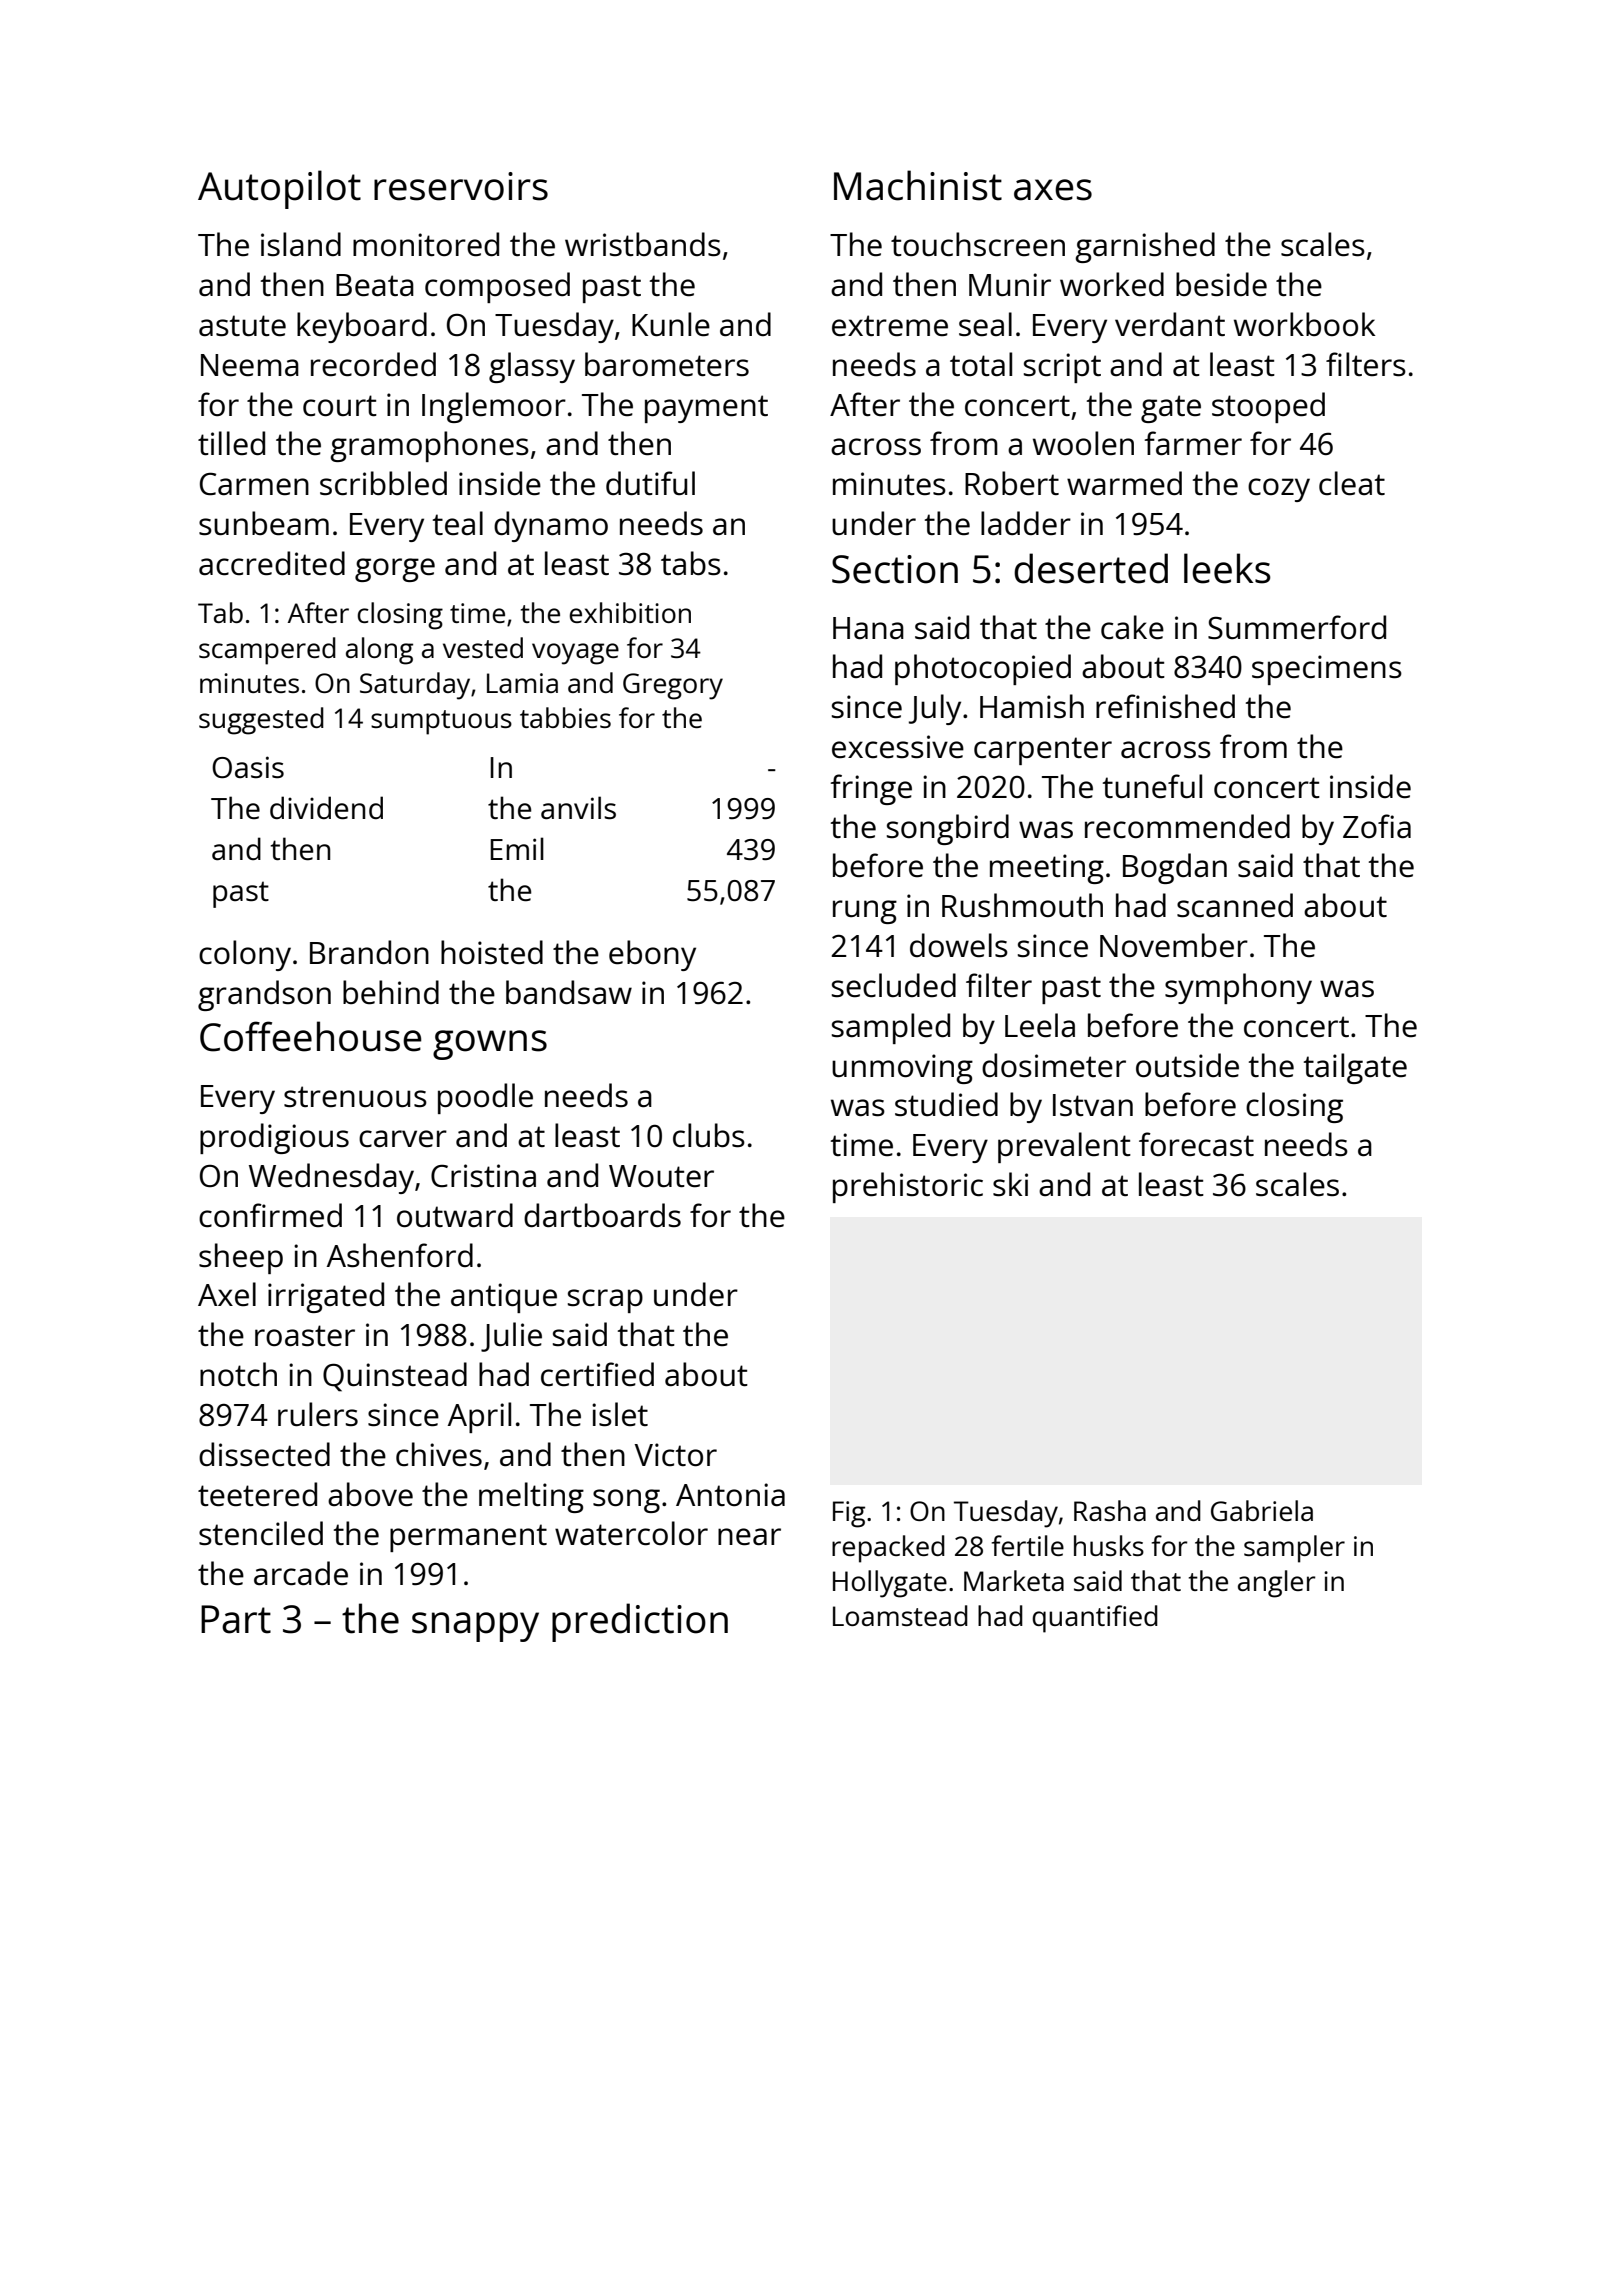 Image resolution: width=1620 pixels, height=2292 pixels. What do you see at coordinates (279, 189) in the page?
I see `Autopilot` at bounding box center [279, 189].
